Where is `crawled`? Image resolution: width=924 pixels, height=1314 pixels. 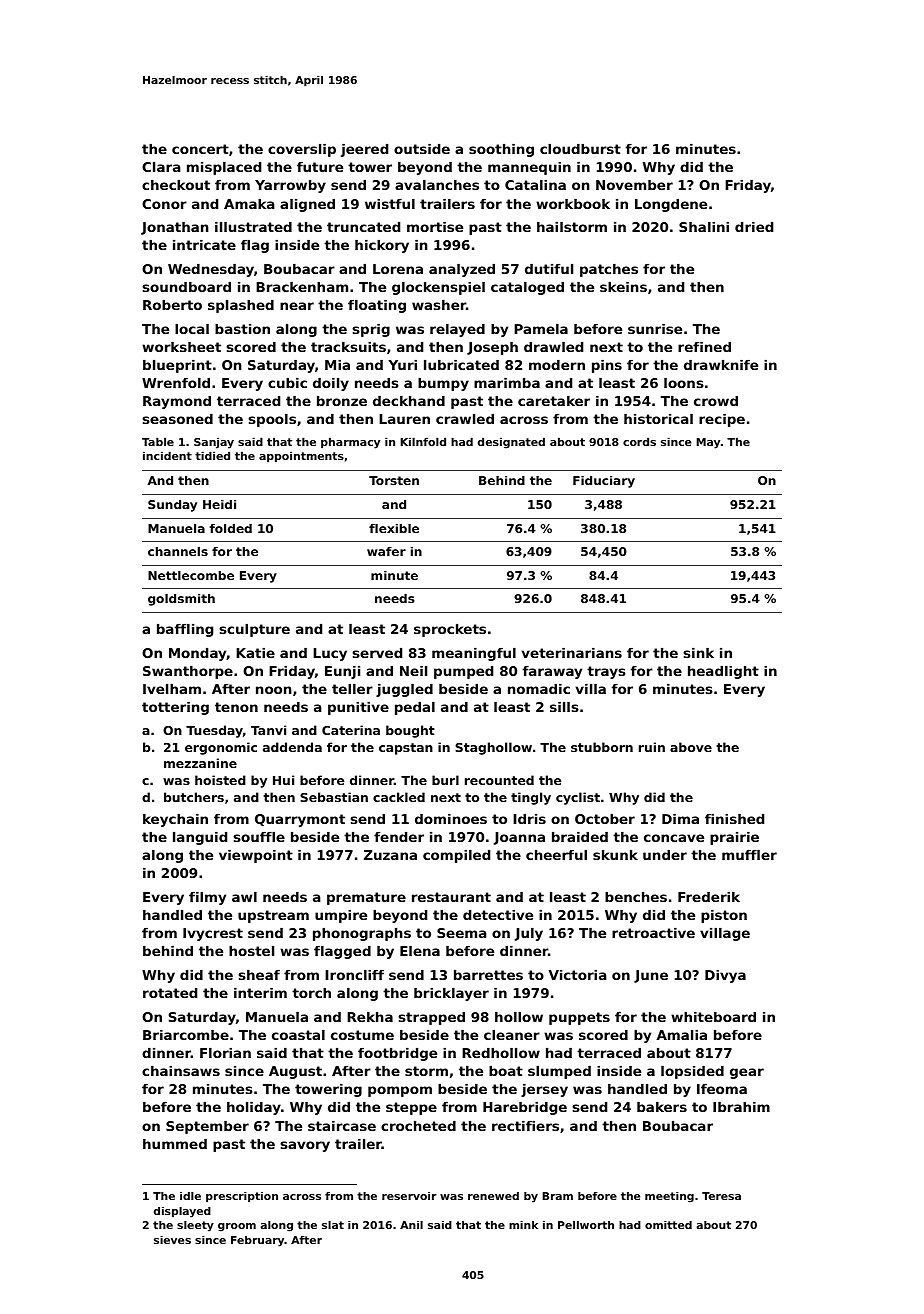
crawled is located at coordinates (465, 419).
